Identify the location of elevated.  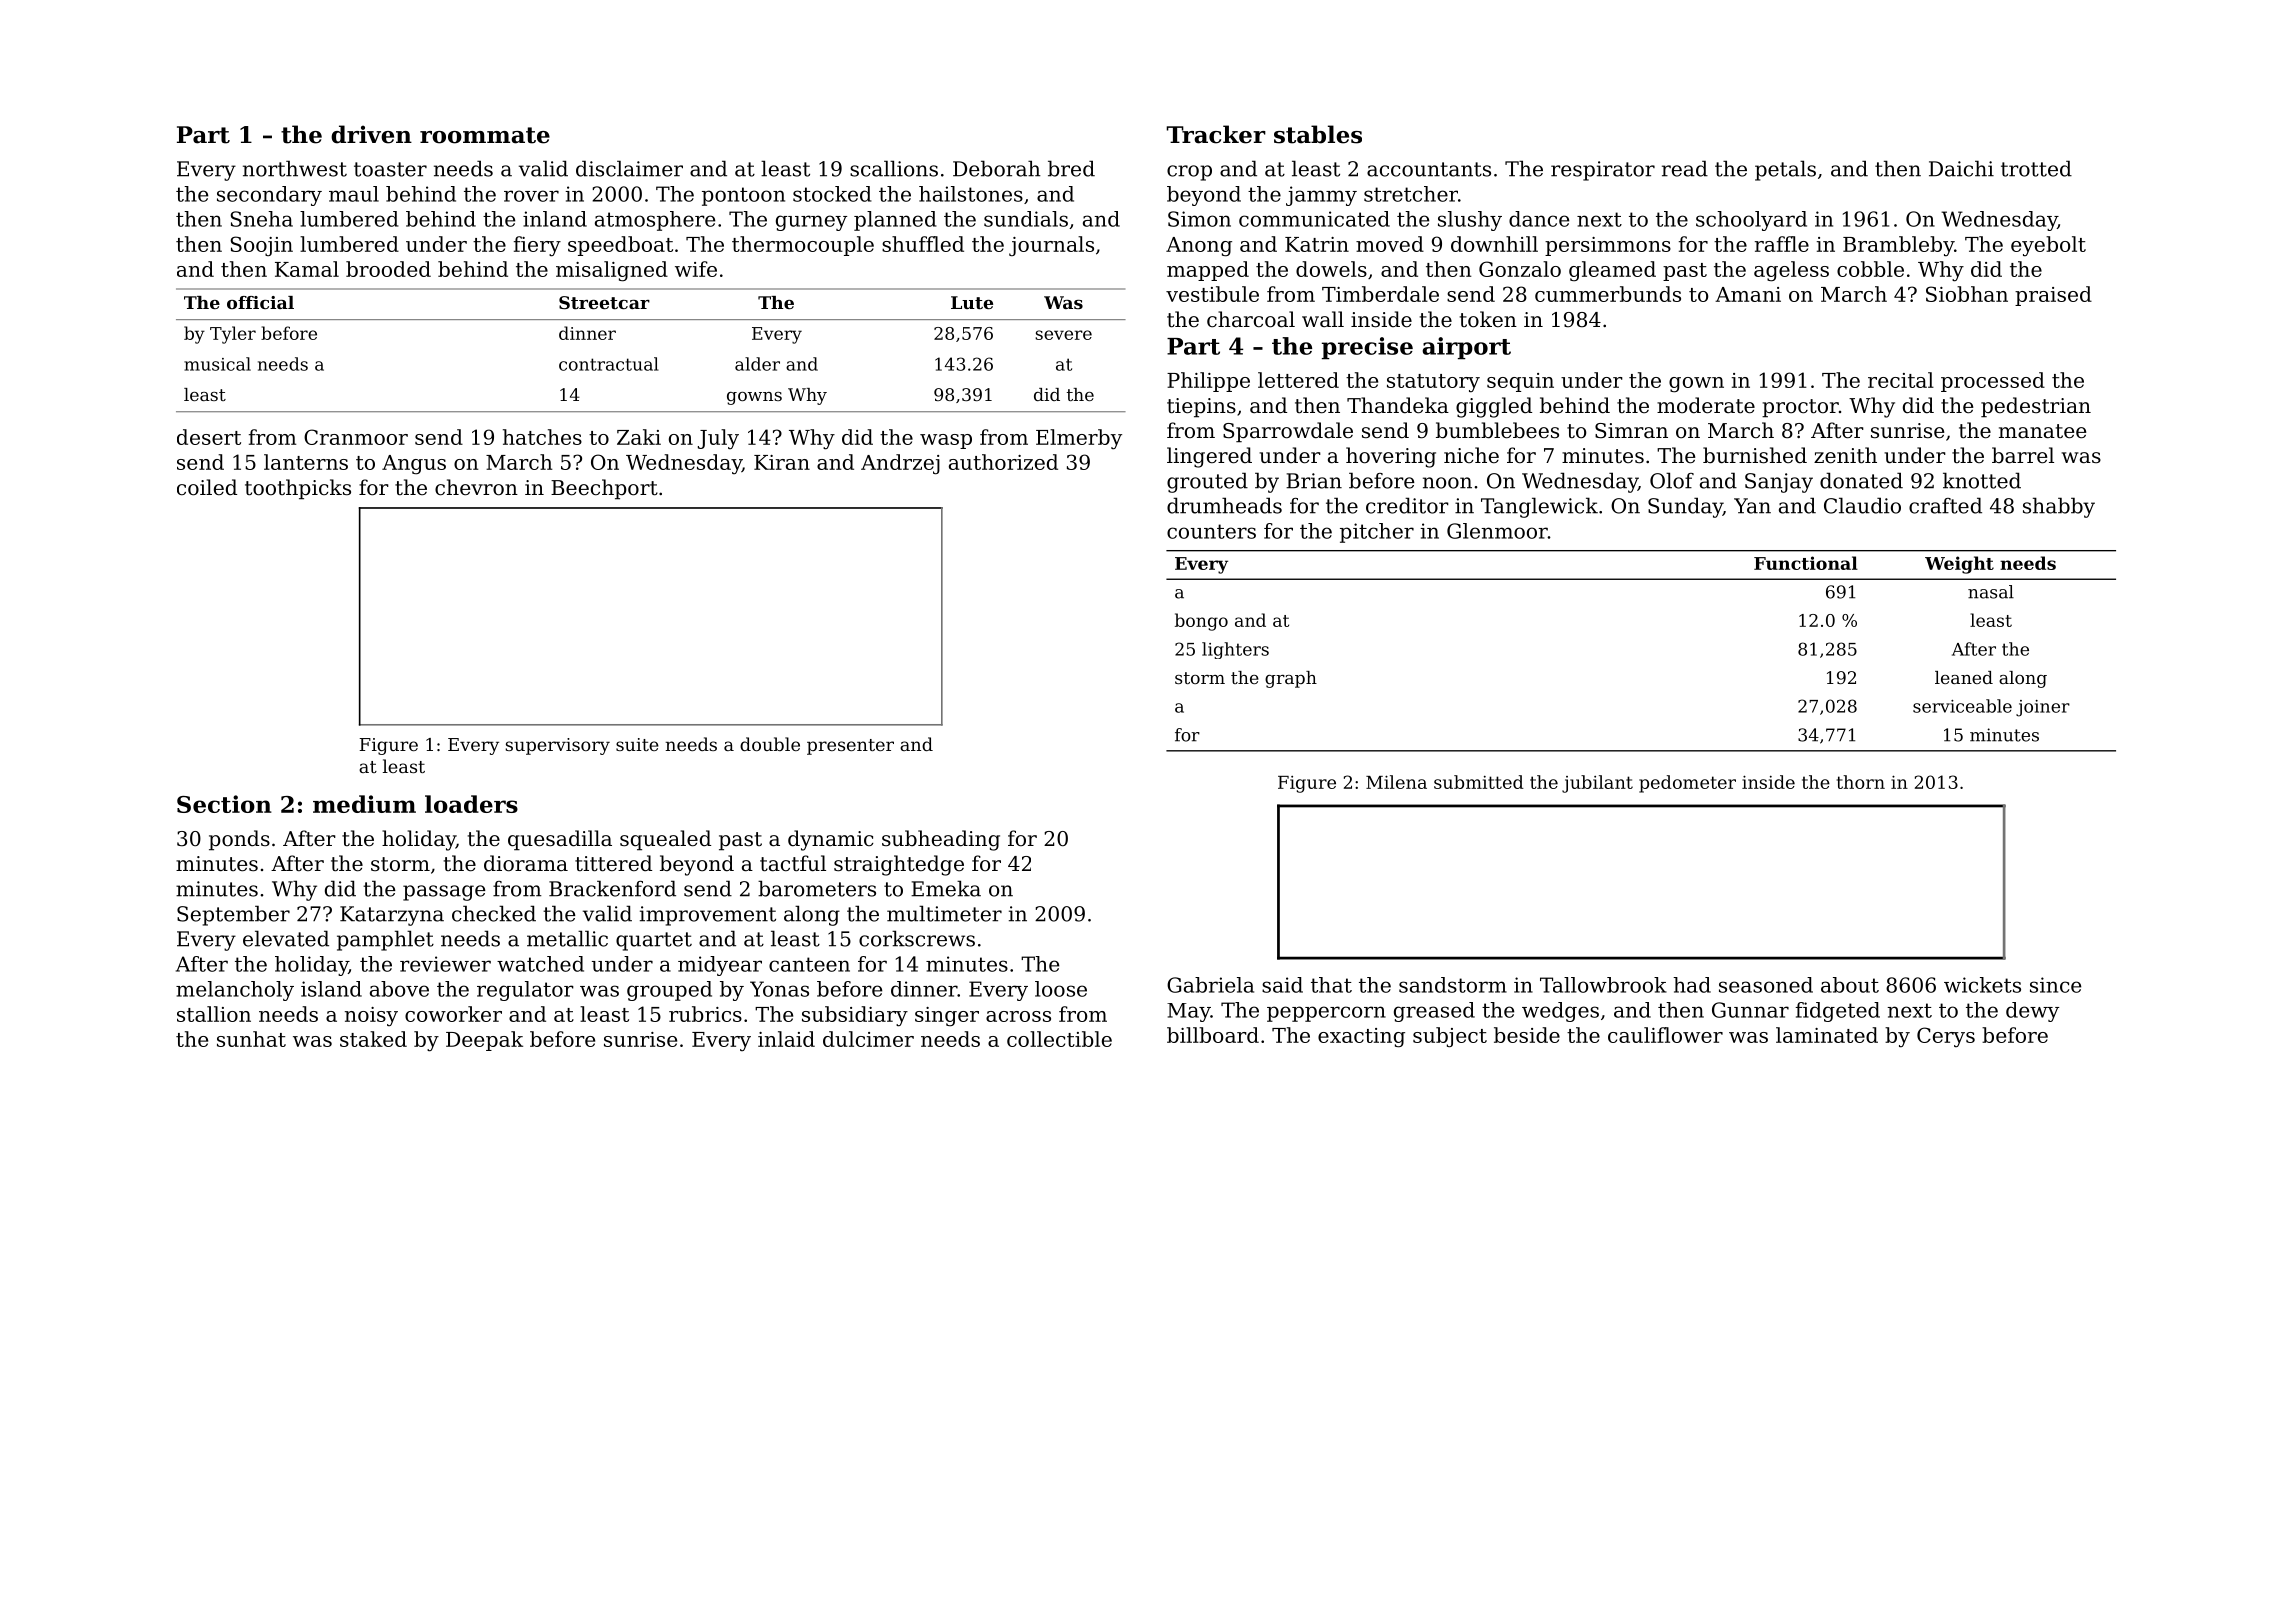
(286, 938).
